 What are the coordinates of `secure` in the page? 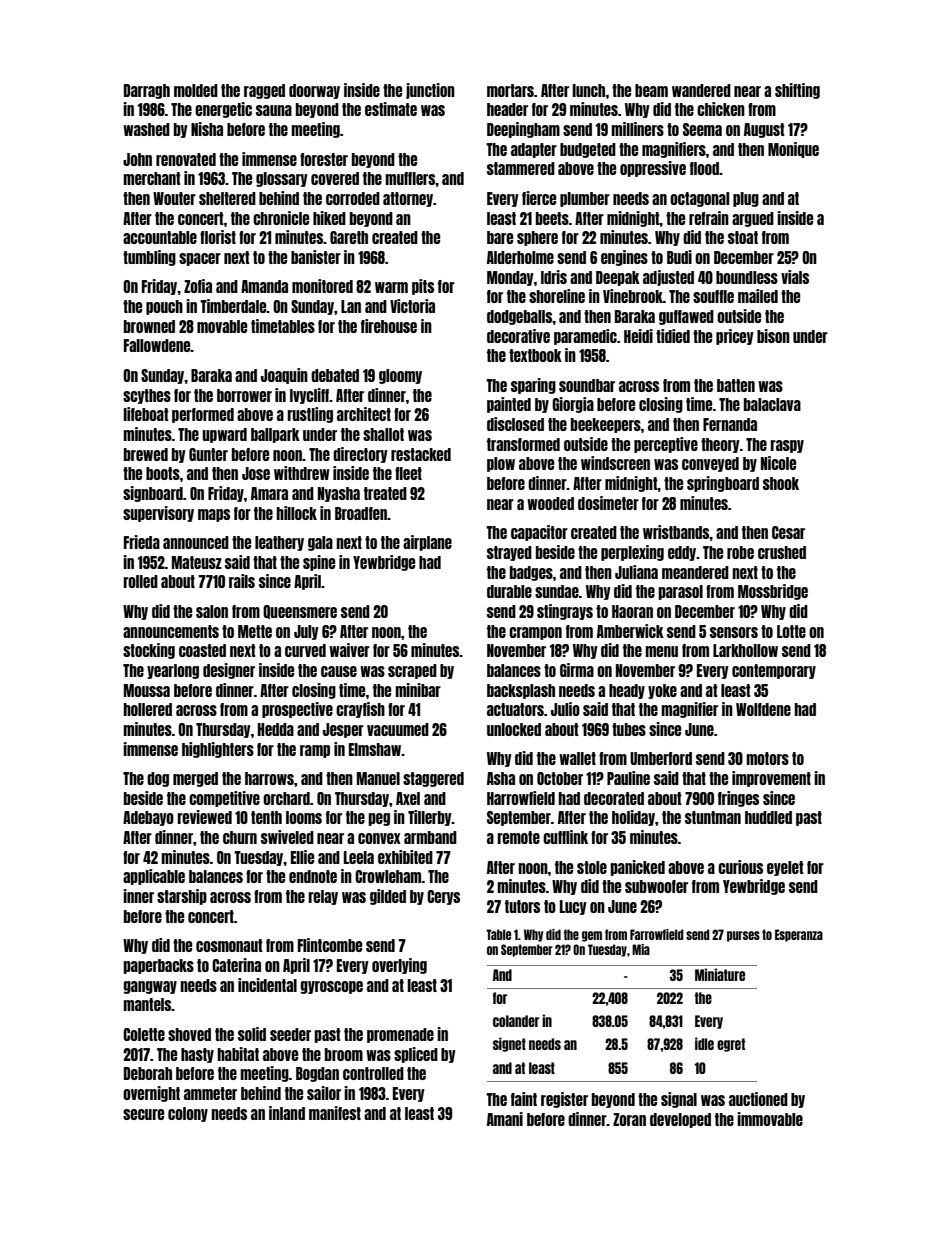 It's located at (143, 1114).
